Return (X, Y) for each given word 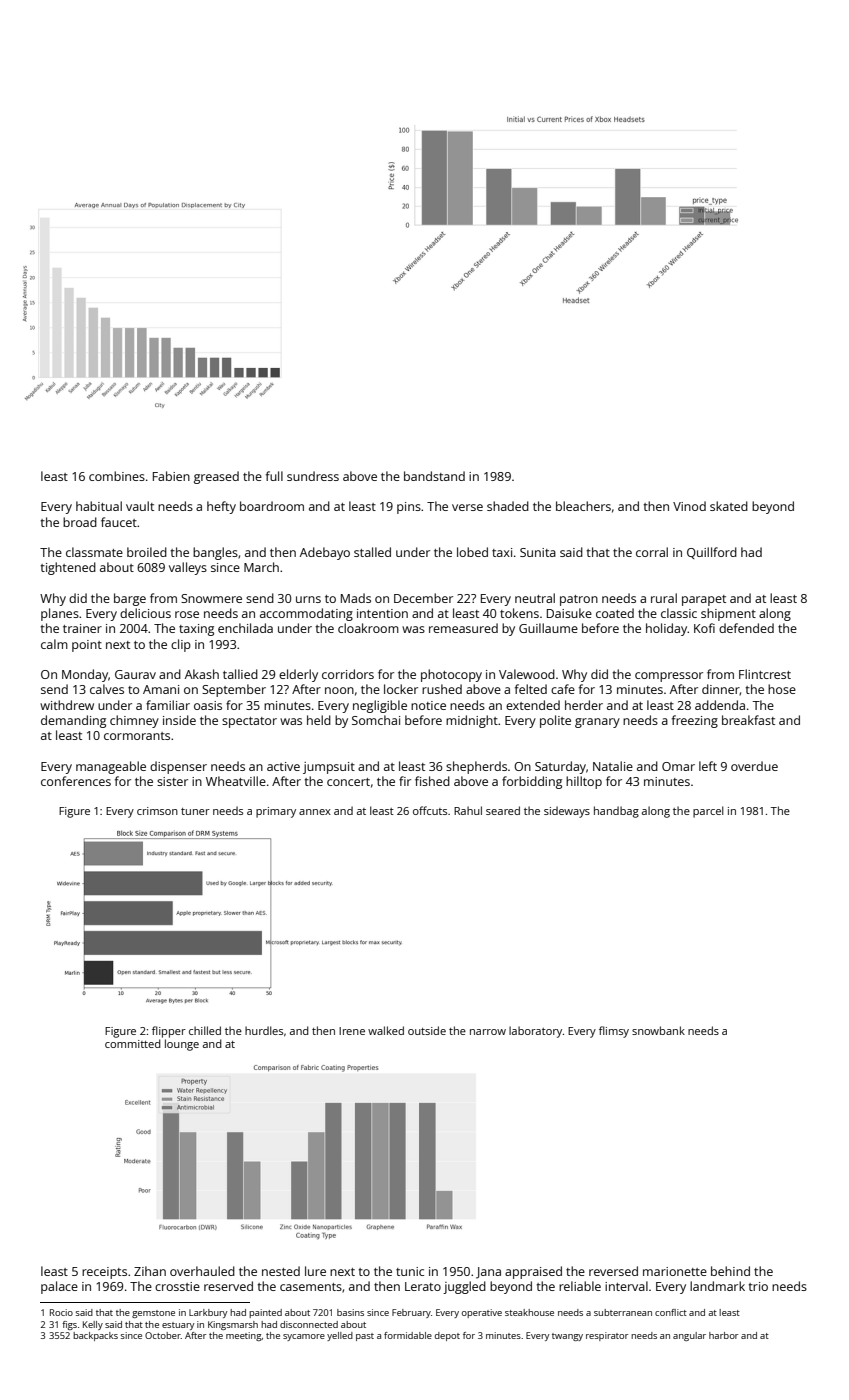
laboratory (535, 1032)
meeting (244, 1336)
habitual (99, 506)
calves (107, 689)
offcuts (430, 810)
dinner (721, 690)
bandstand (434, 476)
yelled (340, 1336)
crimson (157, 811)
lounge (182, 1045)
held (319, 720)
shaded (508, 506)
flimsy (614, 1032)
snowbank (658, 1030)
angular (689, 1336)
